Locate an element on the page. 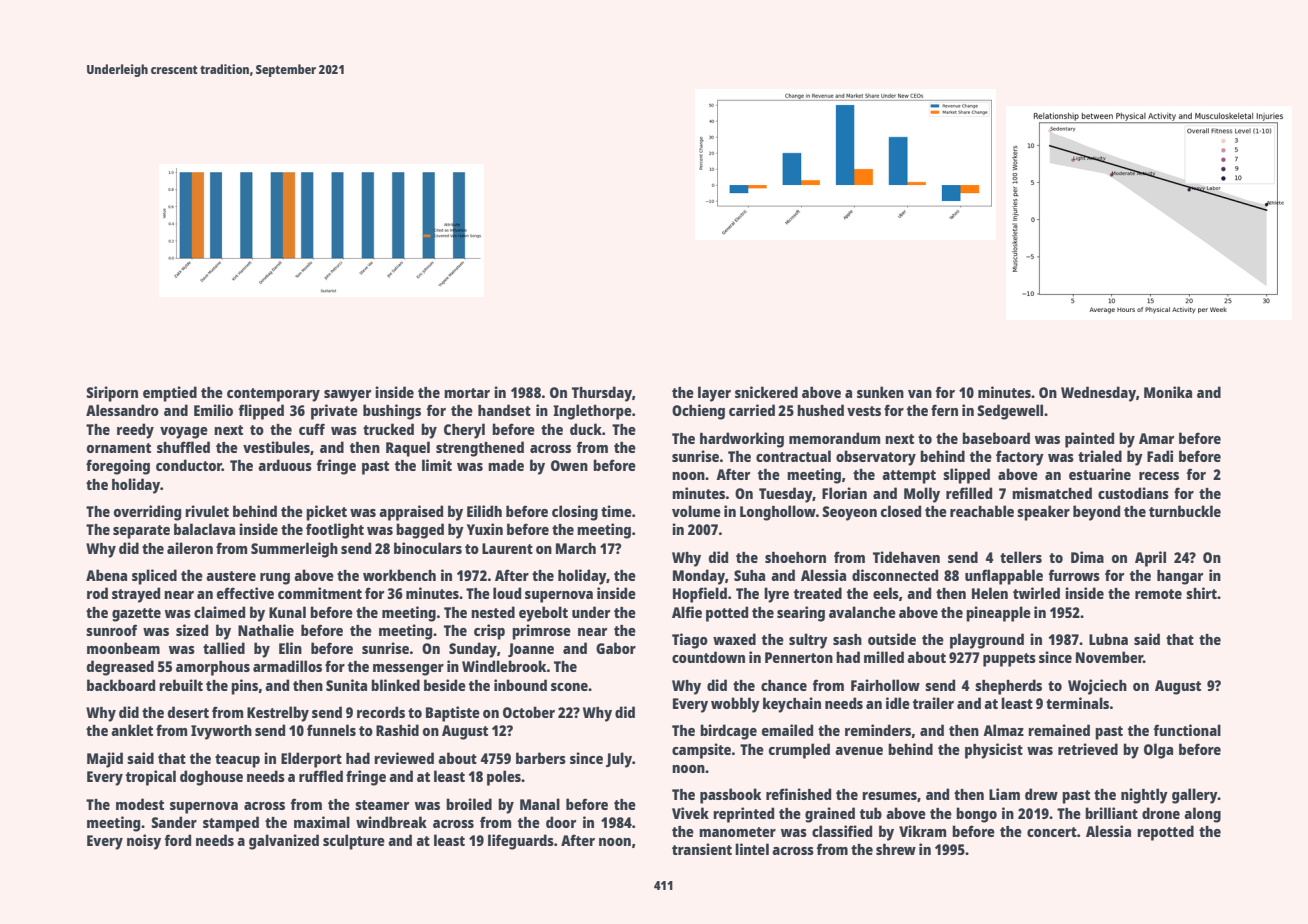  layer is located at coordinates (714, 394).
